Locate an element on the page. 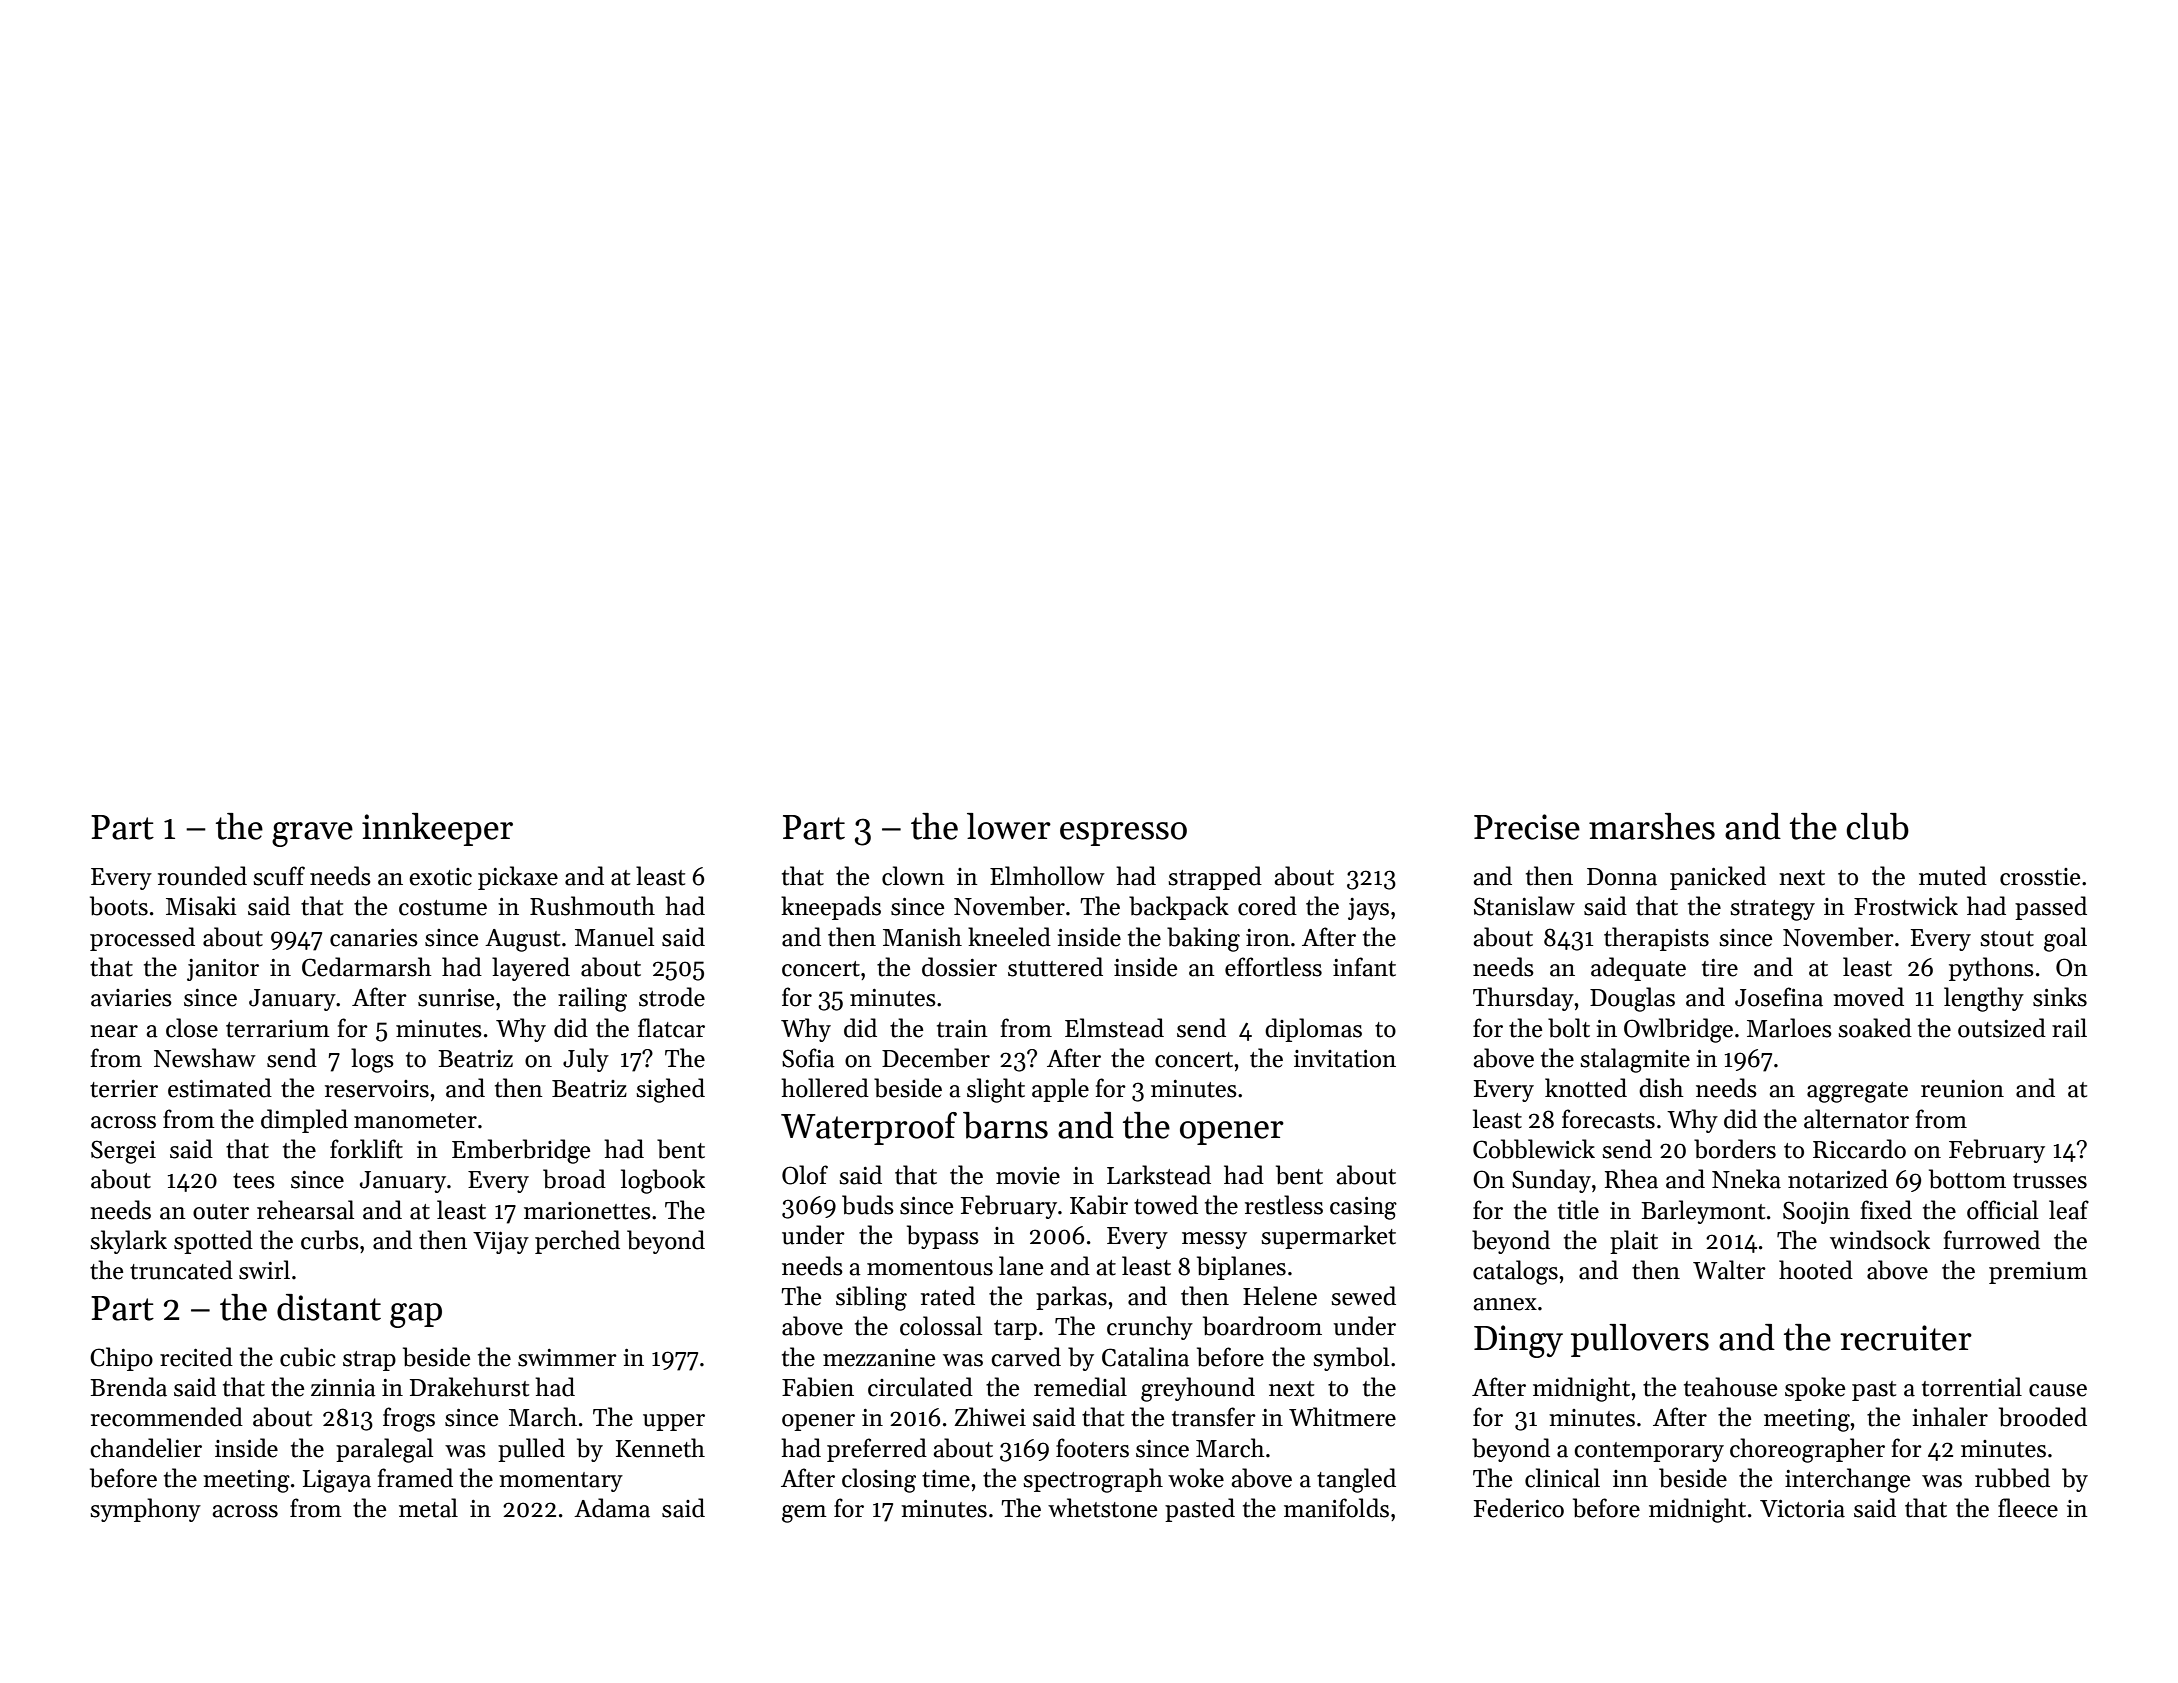 The image size is (2178, 1683). paralegal is located at coordinates (384, 1450).
